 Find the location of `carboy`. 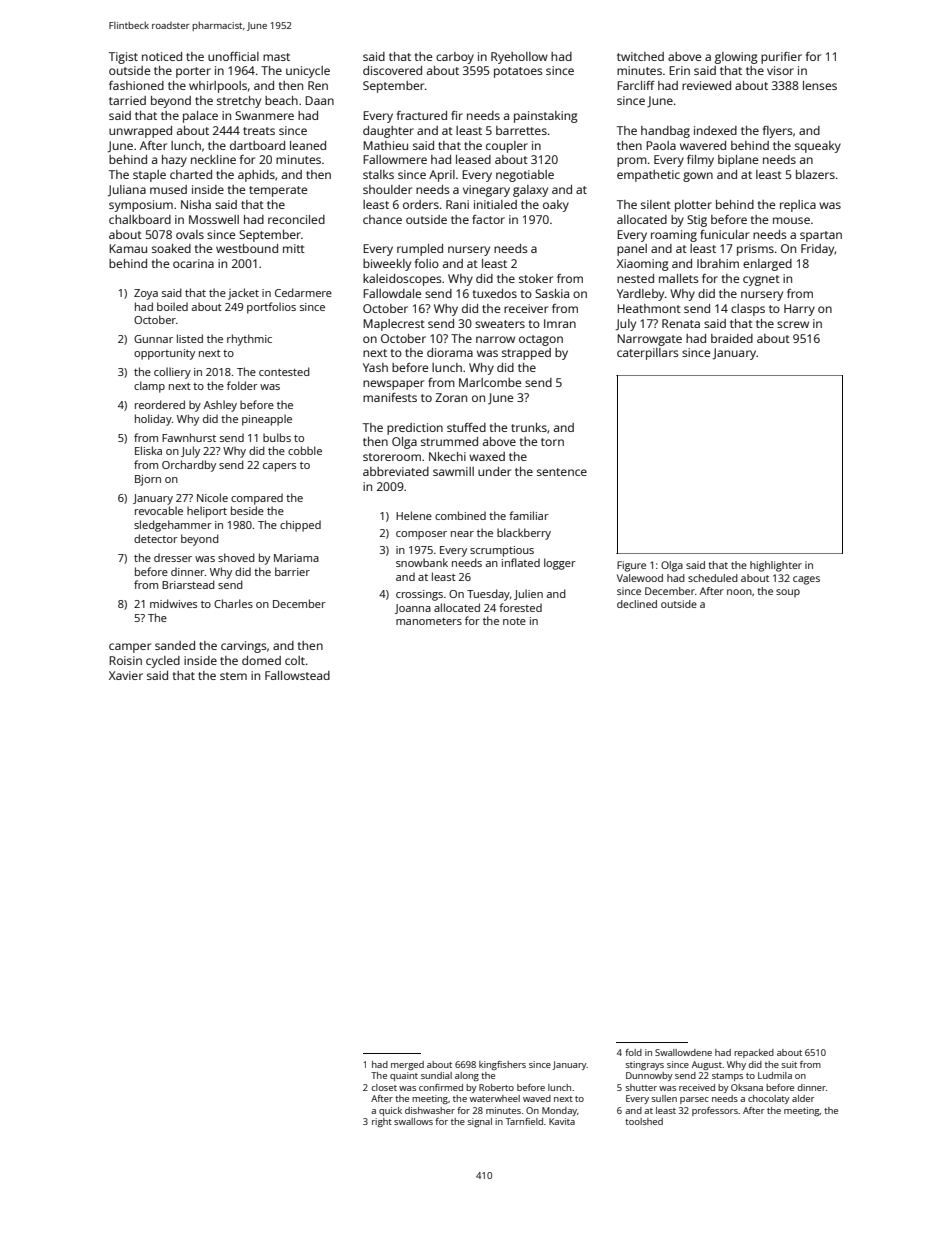

carboy is located at coordinates (455, 58).
